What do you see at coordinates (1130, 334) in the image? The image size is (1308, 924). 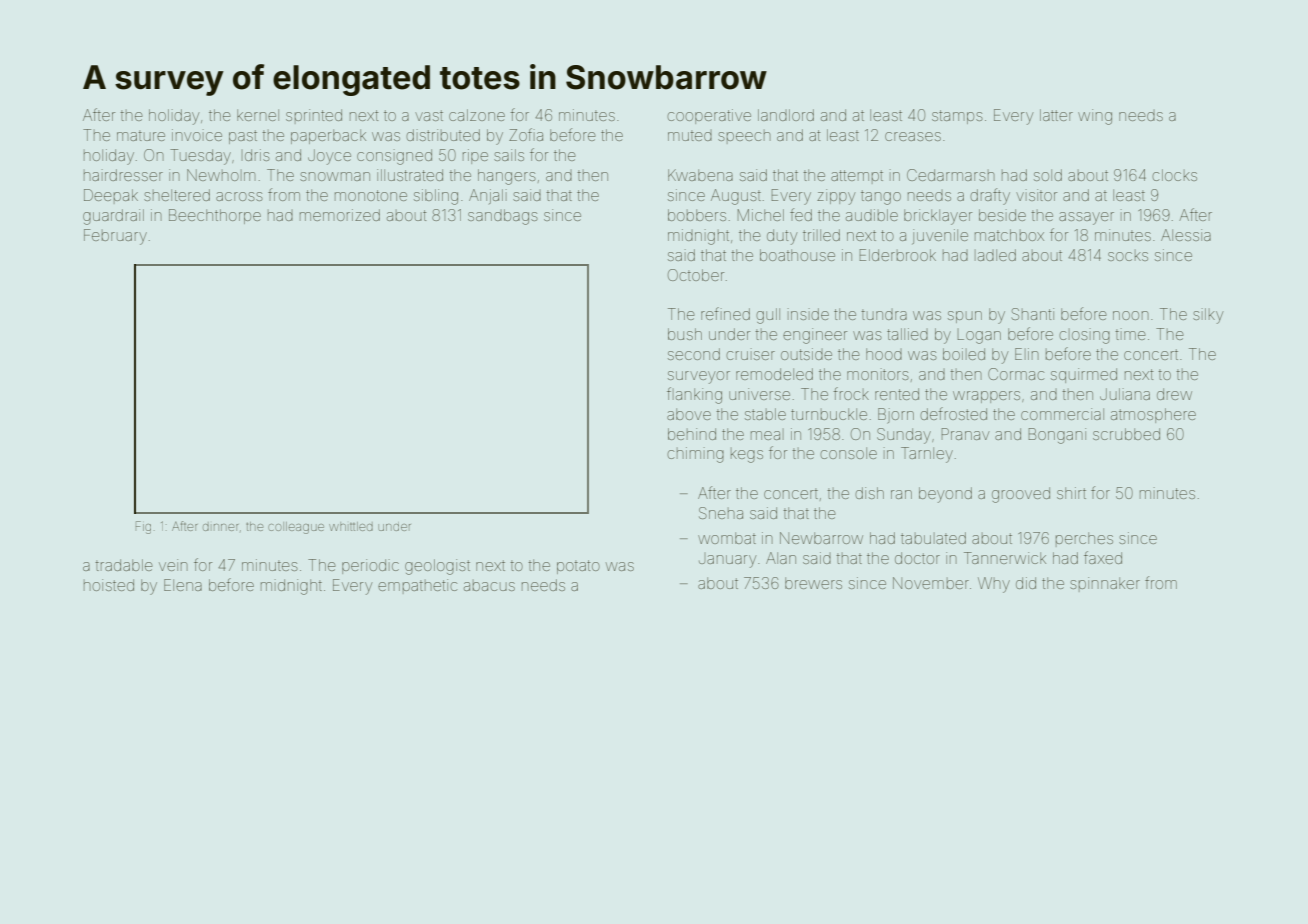 I see `time` at bounding box center [1130, 334].
